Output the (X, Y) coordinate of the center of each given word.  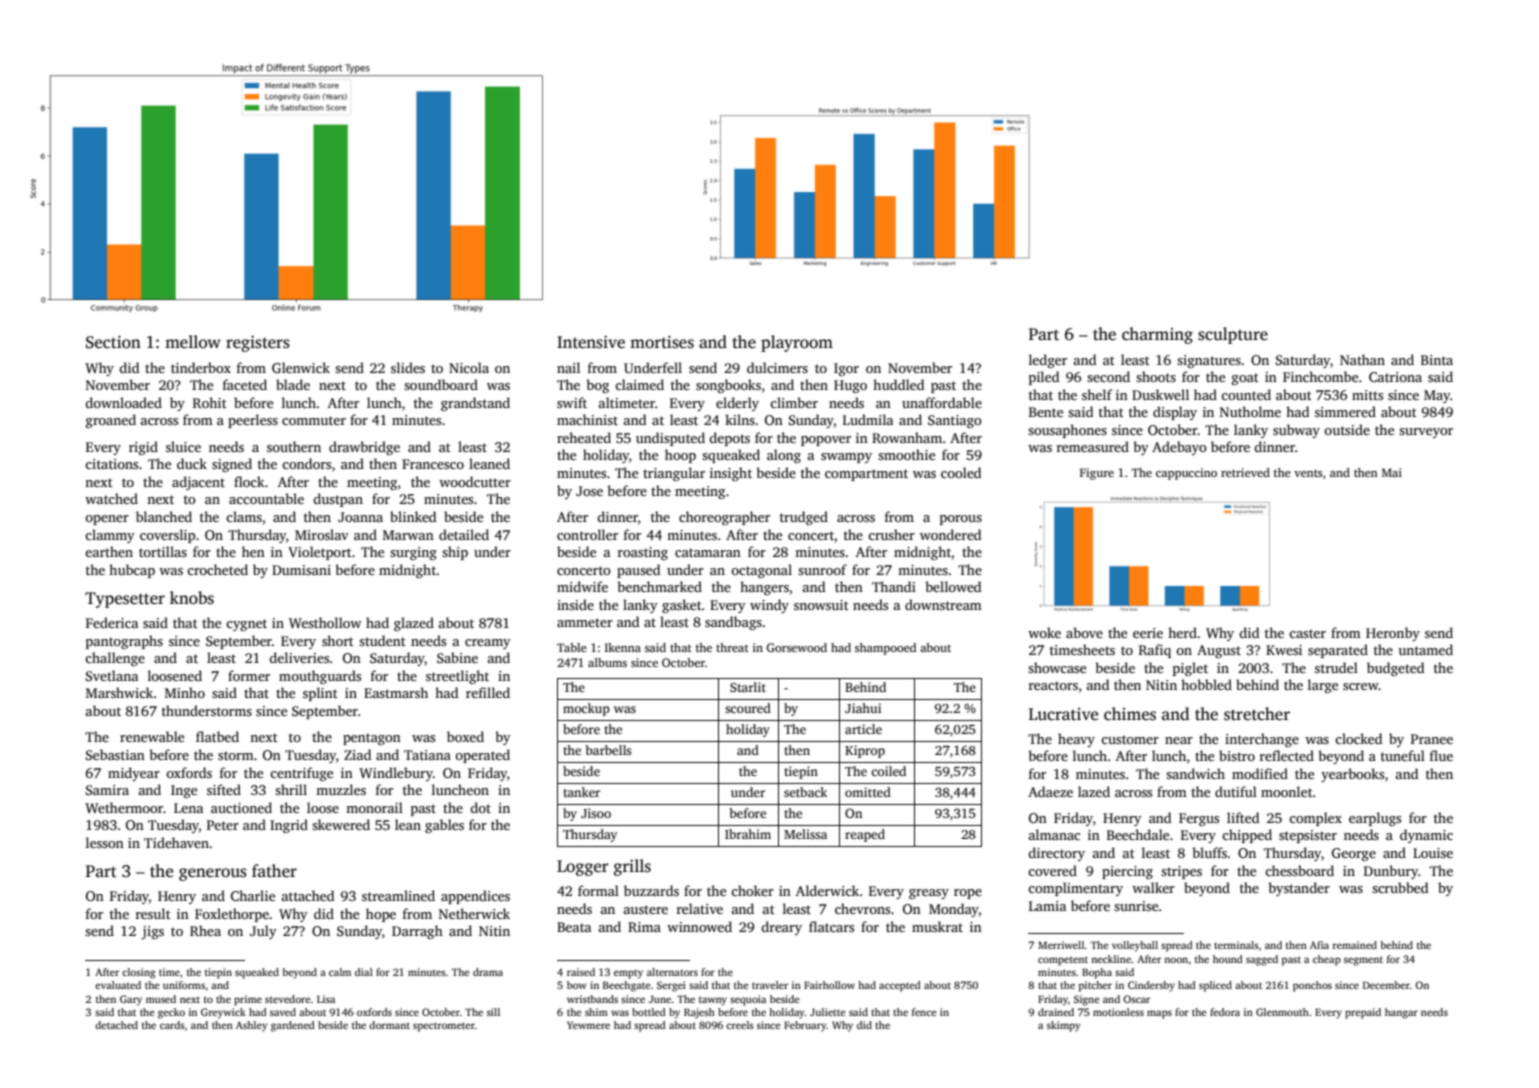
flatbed (217, 736)
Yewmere (588, 1025)
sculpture (1233, 335)
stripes (1181, 872)
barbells (608, 750)
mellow (193, 342)
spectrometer (444, 1027)
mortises (662, 342)
